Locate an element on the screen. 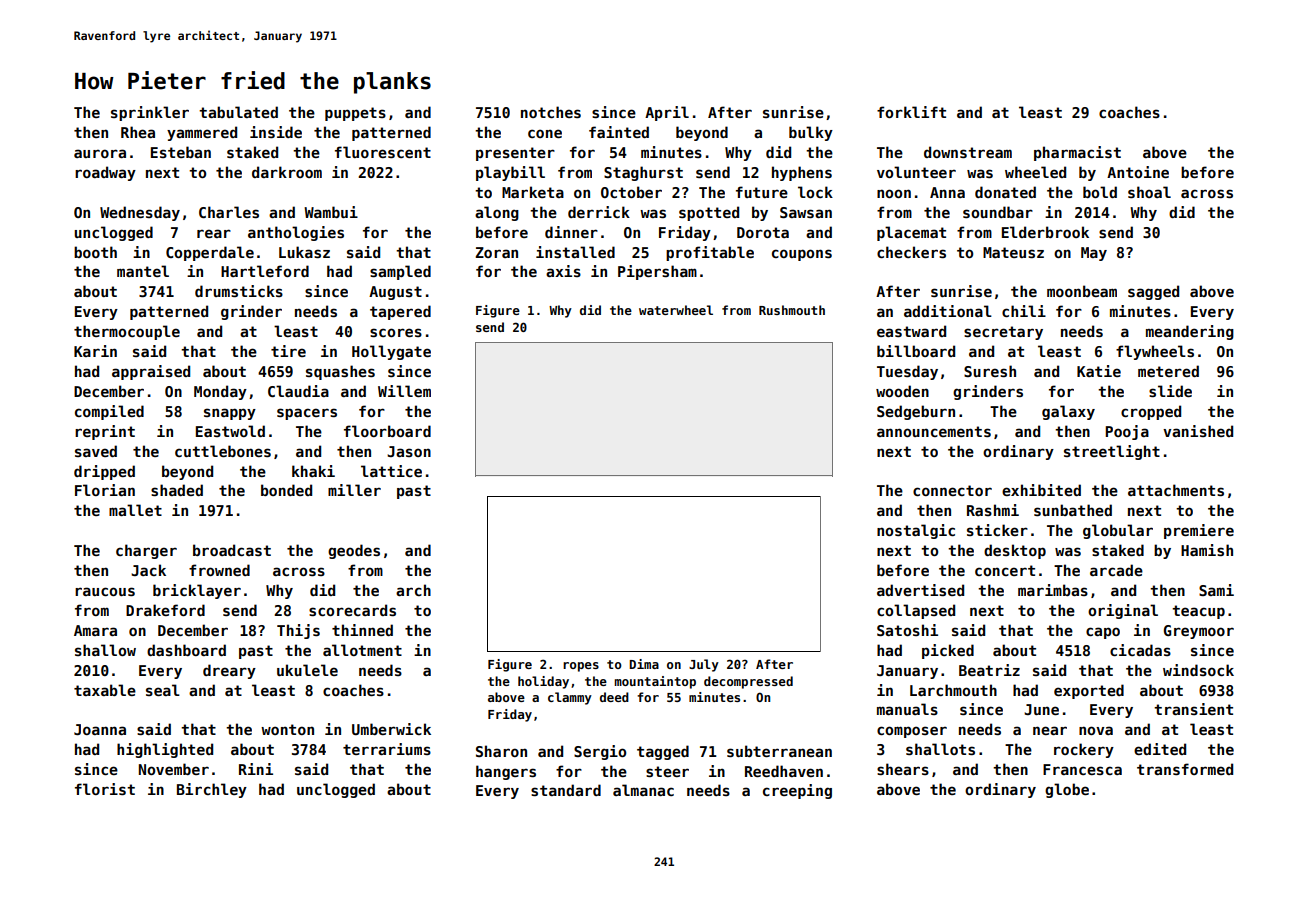 This screenshot has width=1308, height=924. anthologies is located at coordinates (296, 233).
